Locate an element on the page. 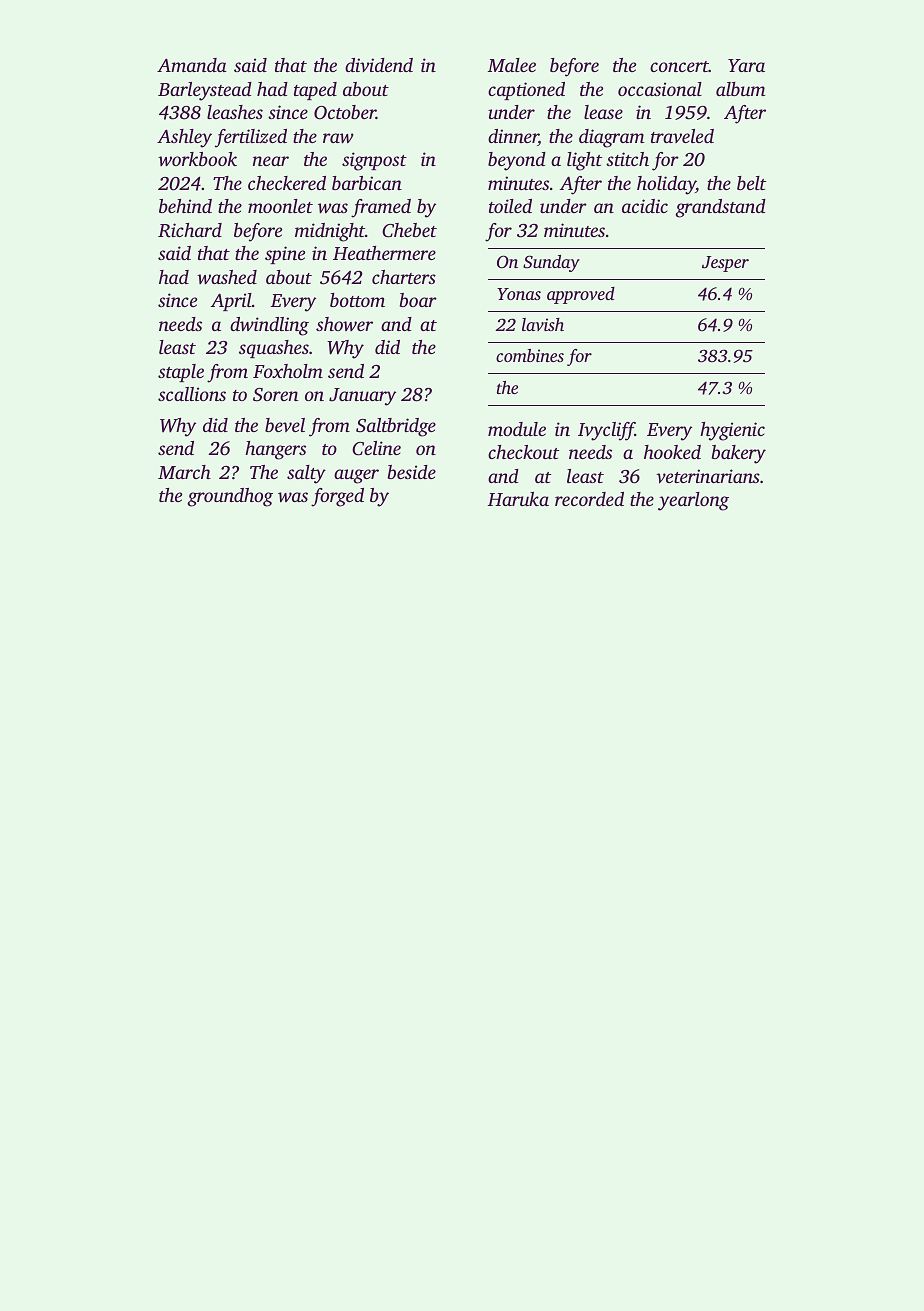  hooked is located at coordinates (672, 452).
